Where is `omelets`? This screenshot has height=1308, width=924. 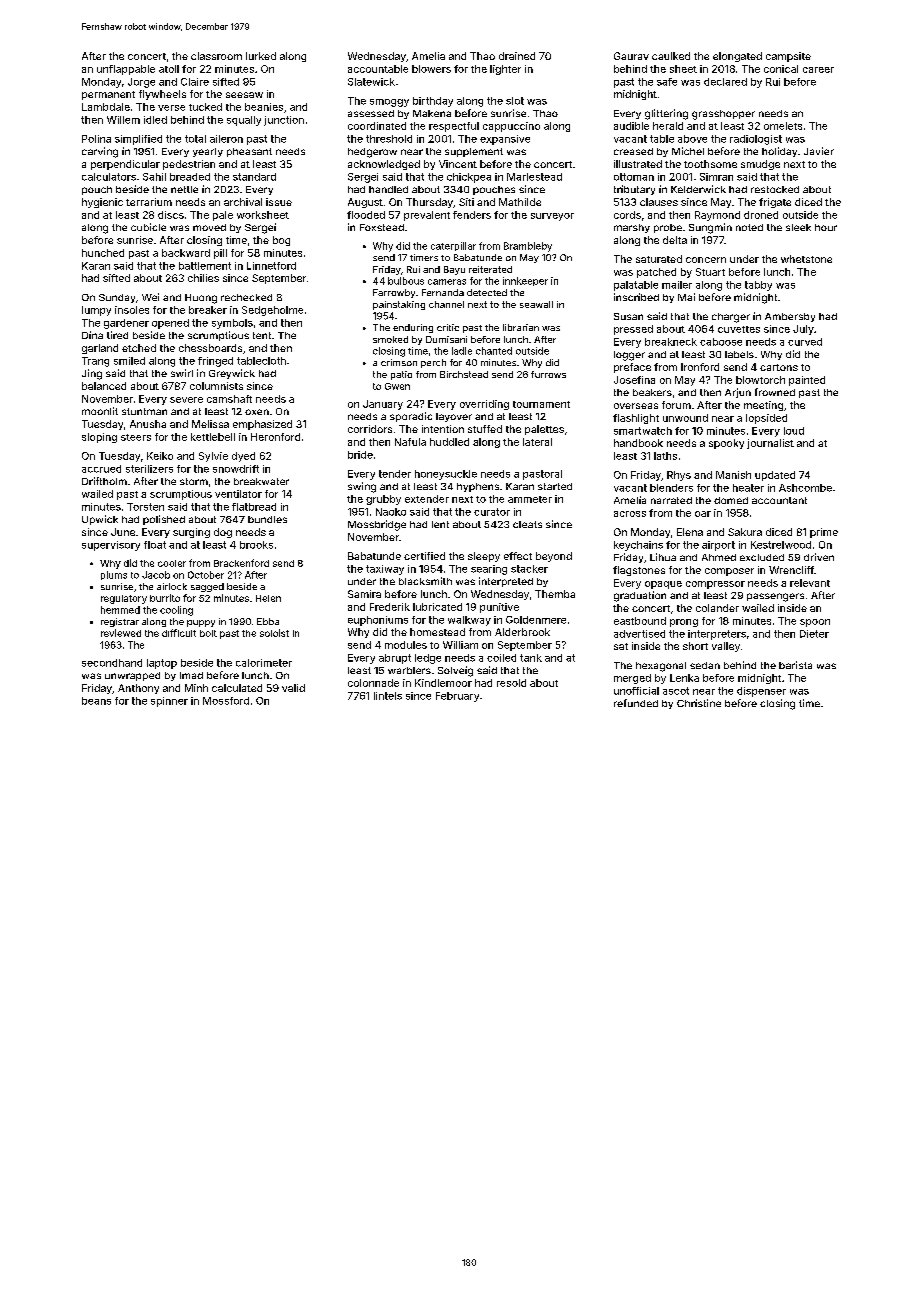
omelets is located at coordinates (783, 126).
